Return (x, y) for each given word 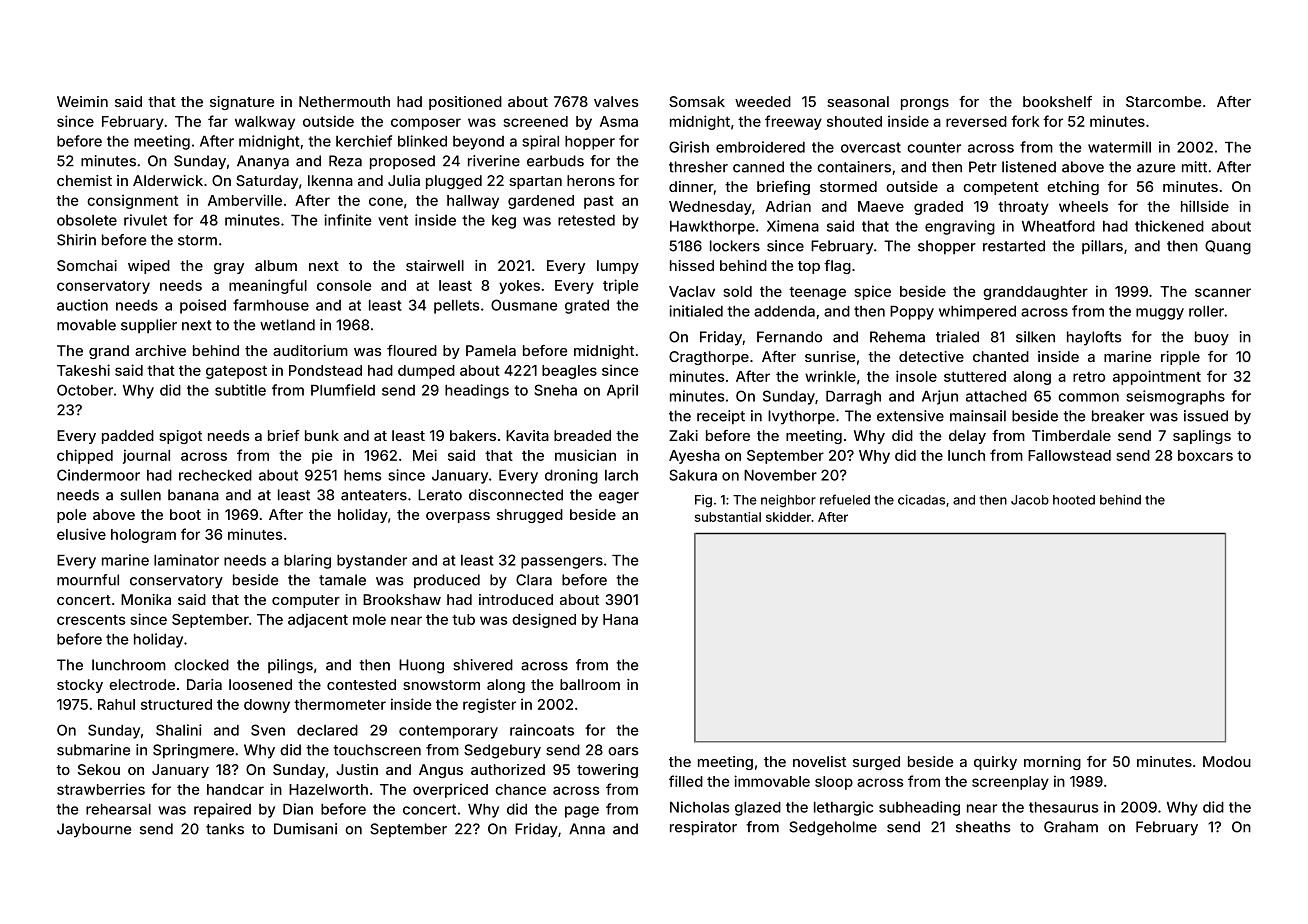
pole (71, 516)
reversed (976, 121)
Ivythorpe (801, 417)
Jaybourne (94, 830)
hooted (1074, 500)
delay (967, 437)
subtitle (240, 390)
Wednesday (710, 208)
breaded (582, 435)
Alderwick (168, 180)
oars (623, 751)
